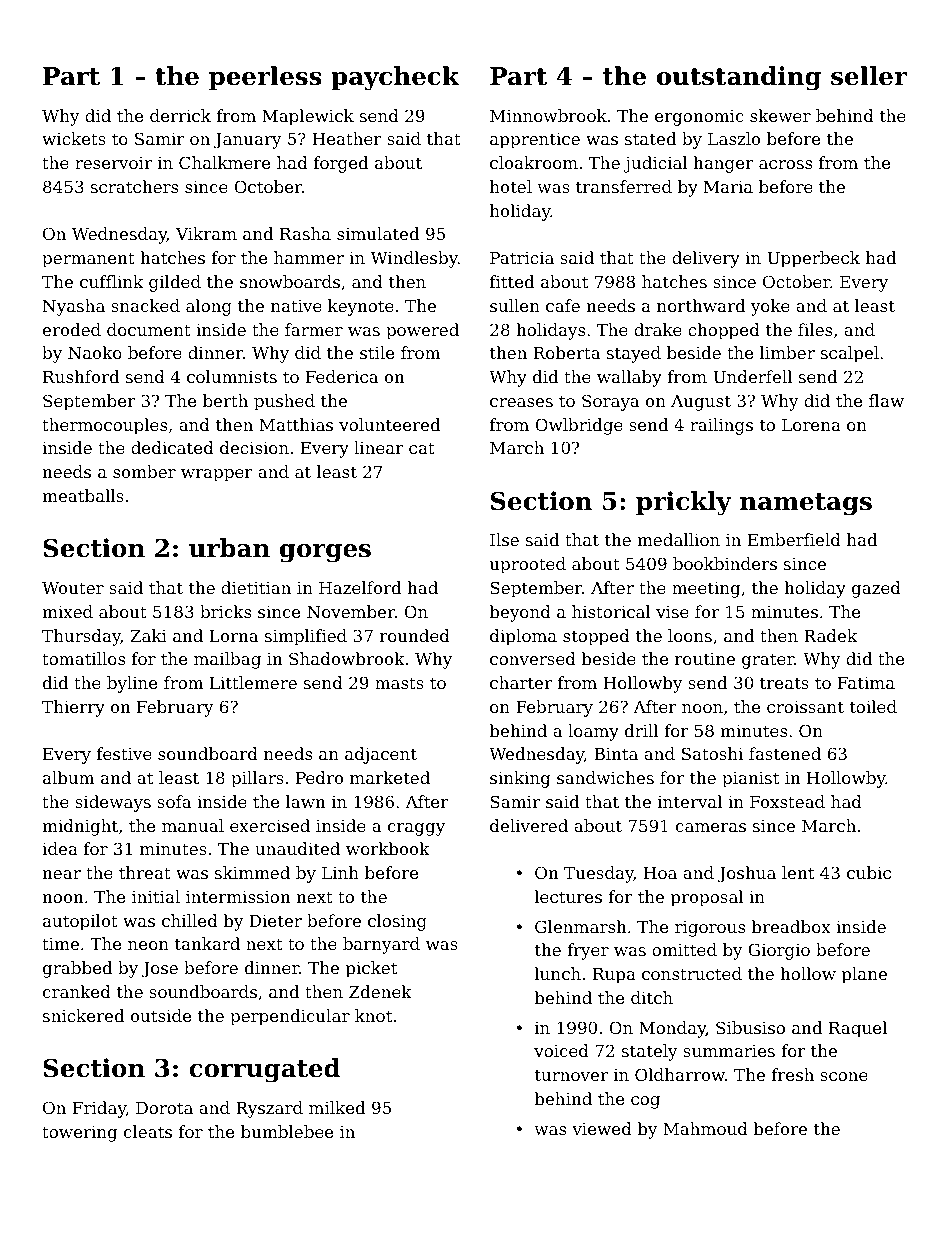  I want to click on grater, so click(768, 661).
